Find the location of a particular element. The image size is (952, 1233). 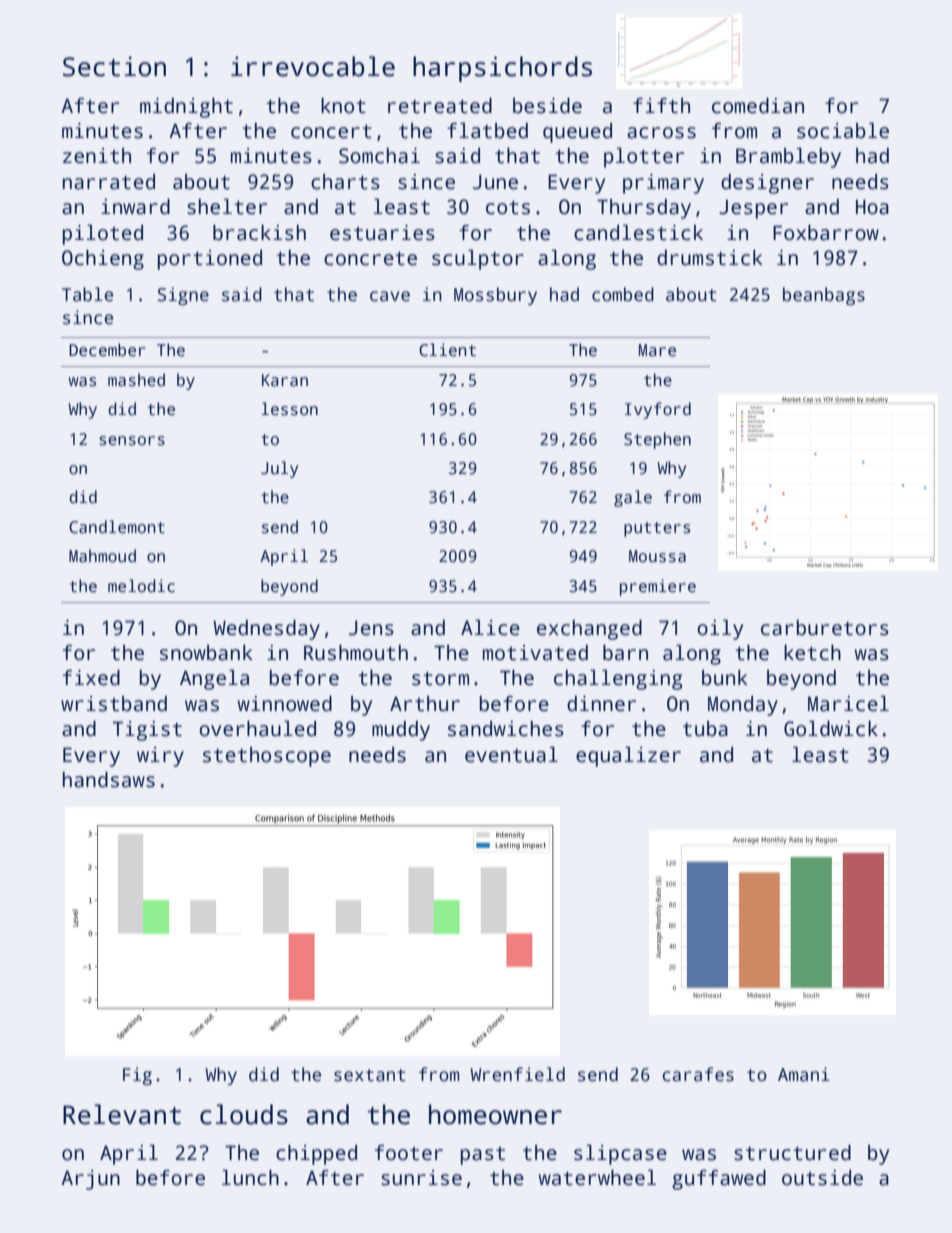

Maricel is located at coordinates (848, 704).
